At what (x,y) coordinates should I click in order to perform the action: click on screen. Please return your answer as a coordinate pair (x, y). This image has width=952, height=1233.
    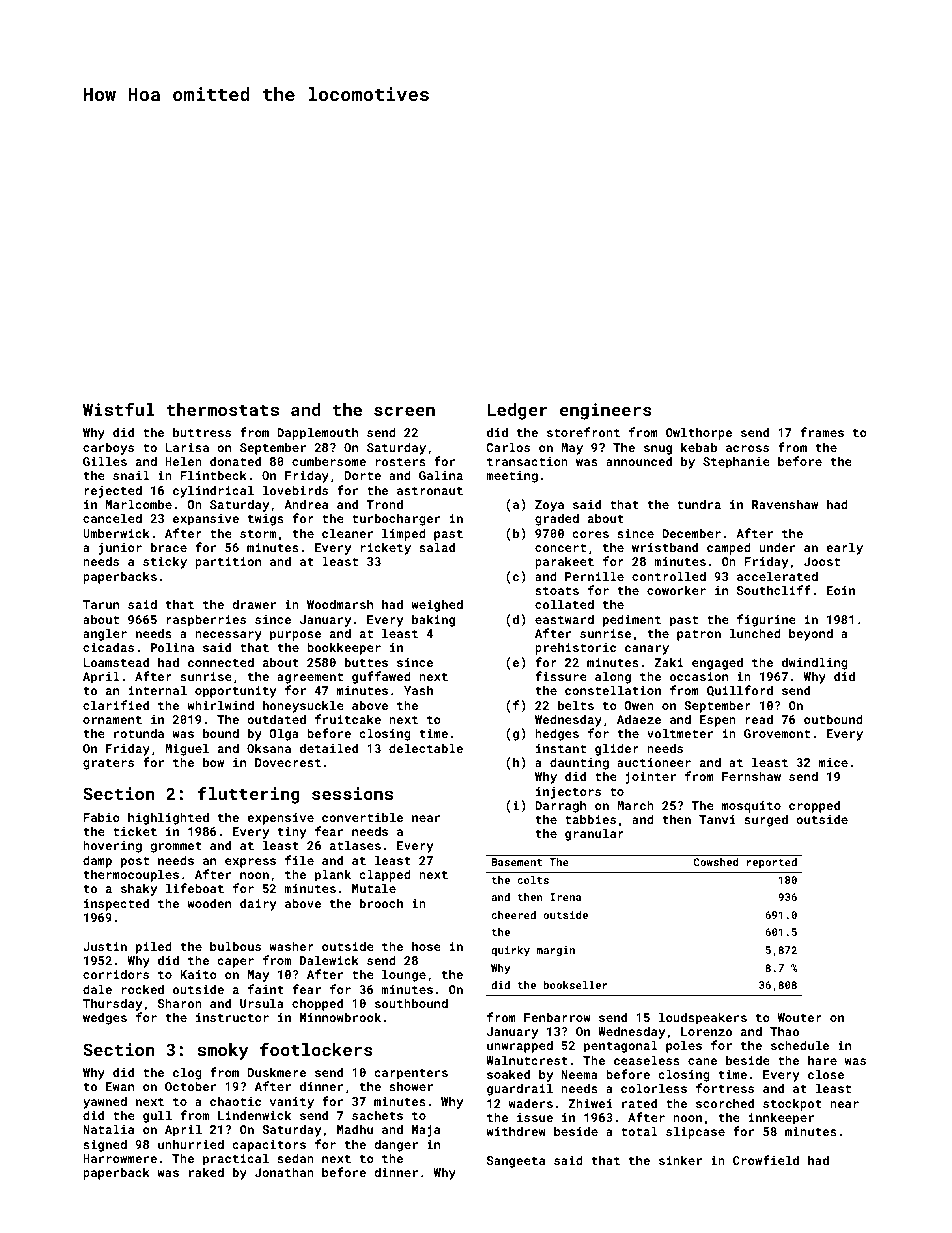
    Looking at the image, I should click on (404, 411).
